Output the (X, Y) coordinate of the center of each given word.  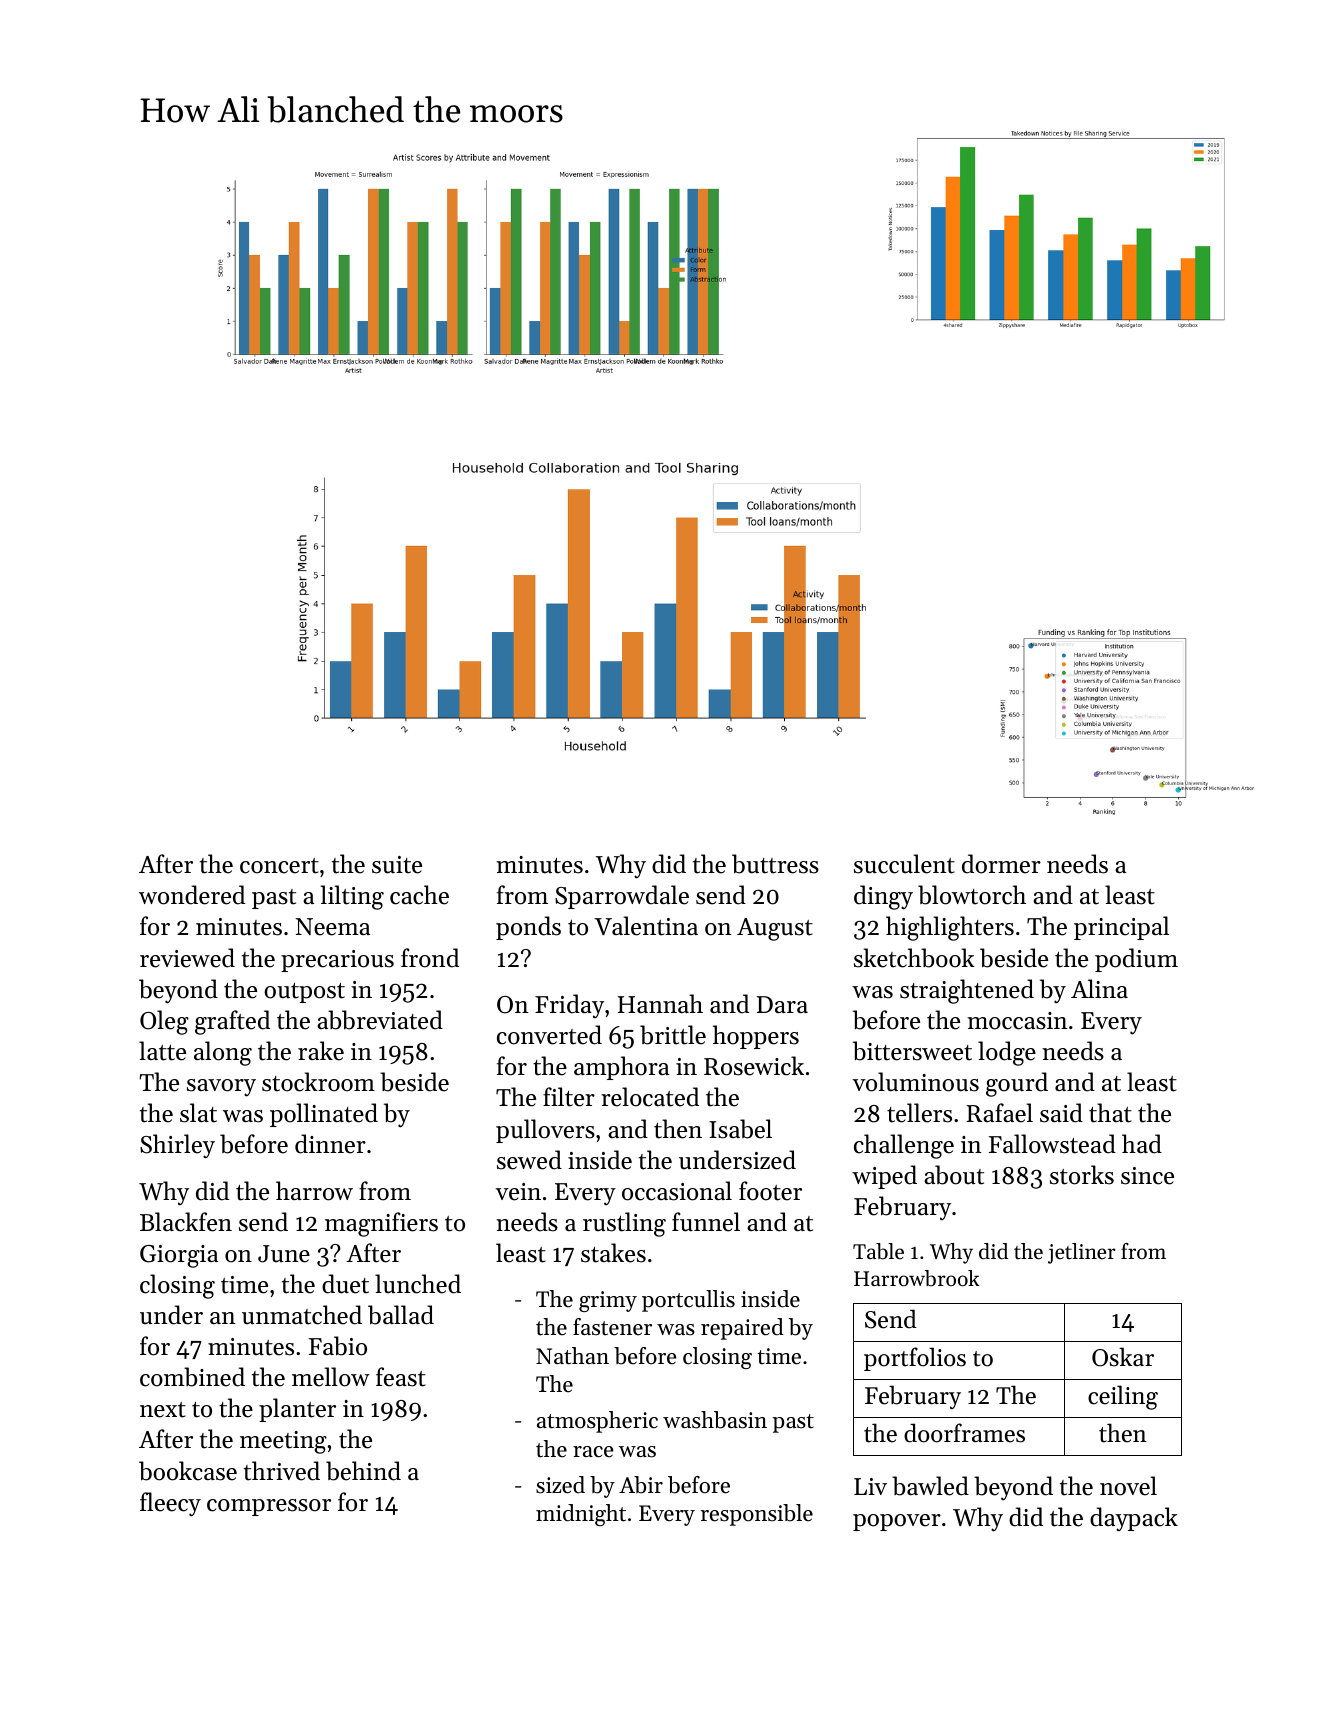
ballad (401, 1315)
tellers (919, 1113)
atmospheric (597, 1422)
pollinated (324, 1115)
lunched (418, 1284)
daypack (1134, 1519)
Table (878, 1251)
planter (297, 1410)
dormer (1001, 864)
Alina (1099, 988)
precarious (337, 961)
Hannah (660, 1003)
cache (419, 895)
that (1110, 1113)
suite (397, 865)
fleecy (170, 1504)
